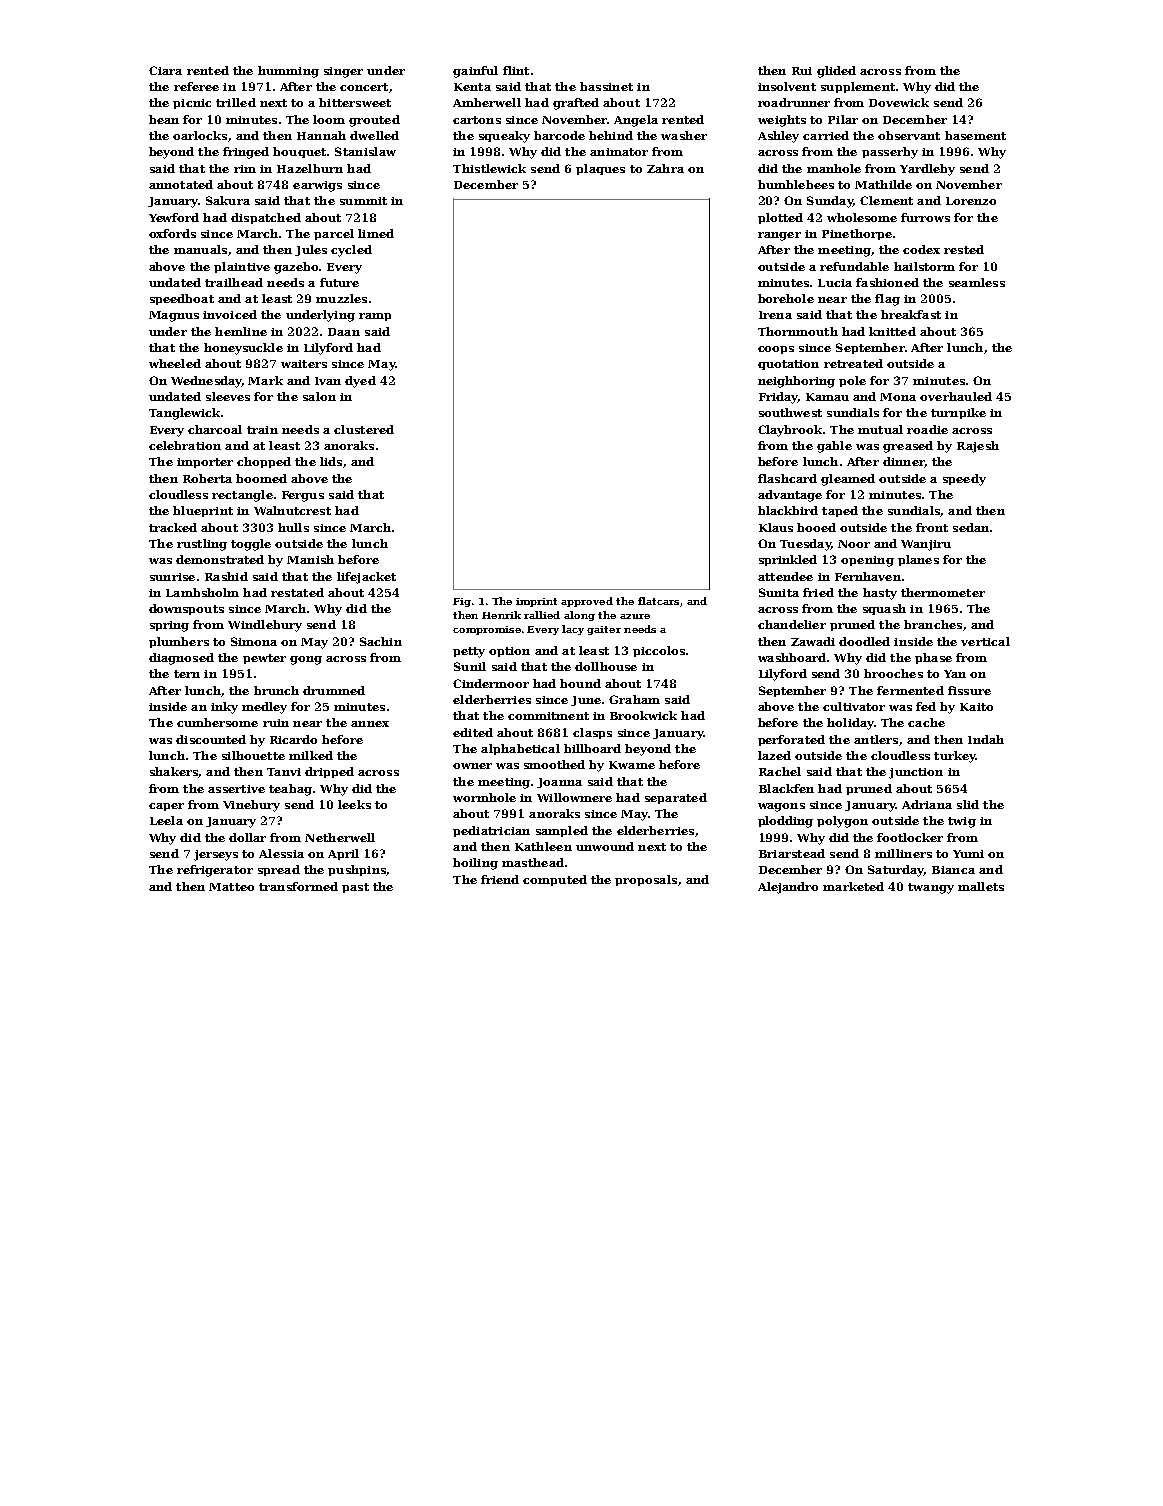 The width and height of the screenshot is (1163, 1506). I want to click on thermometer, so click(943, 592).
